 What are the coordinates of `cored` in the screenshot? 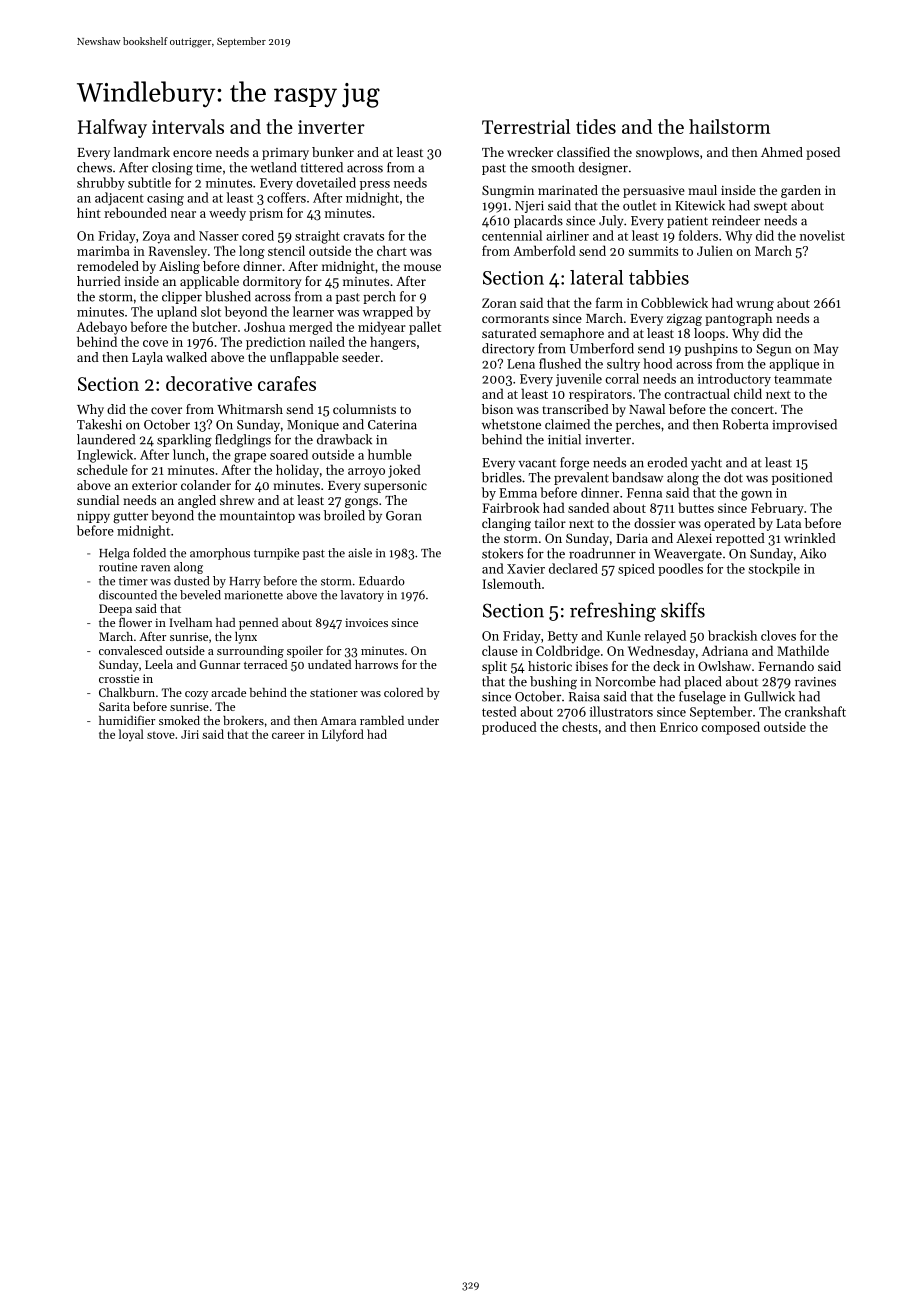 It's located at (258, 235).
